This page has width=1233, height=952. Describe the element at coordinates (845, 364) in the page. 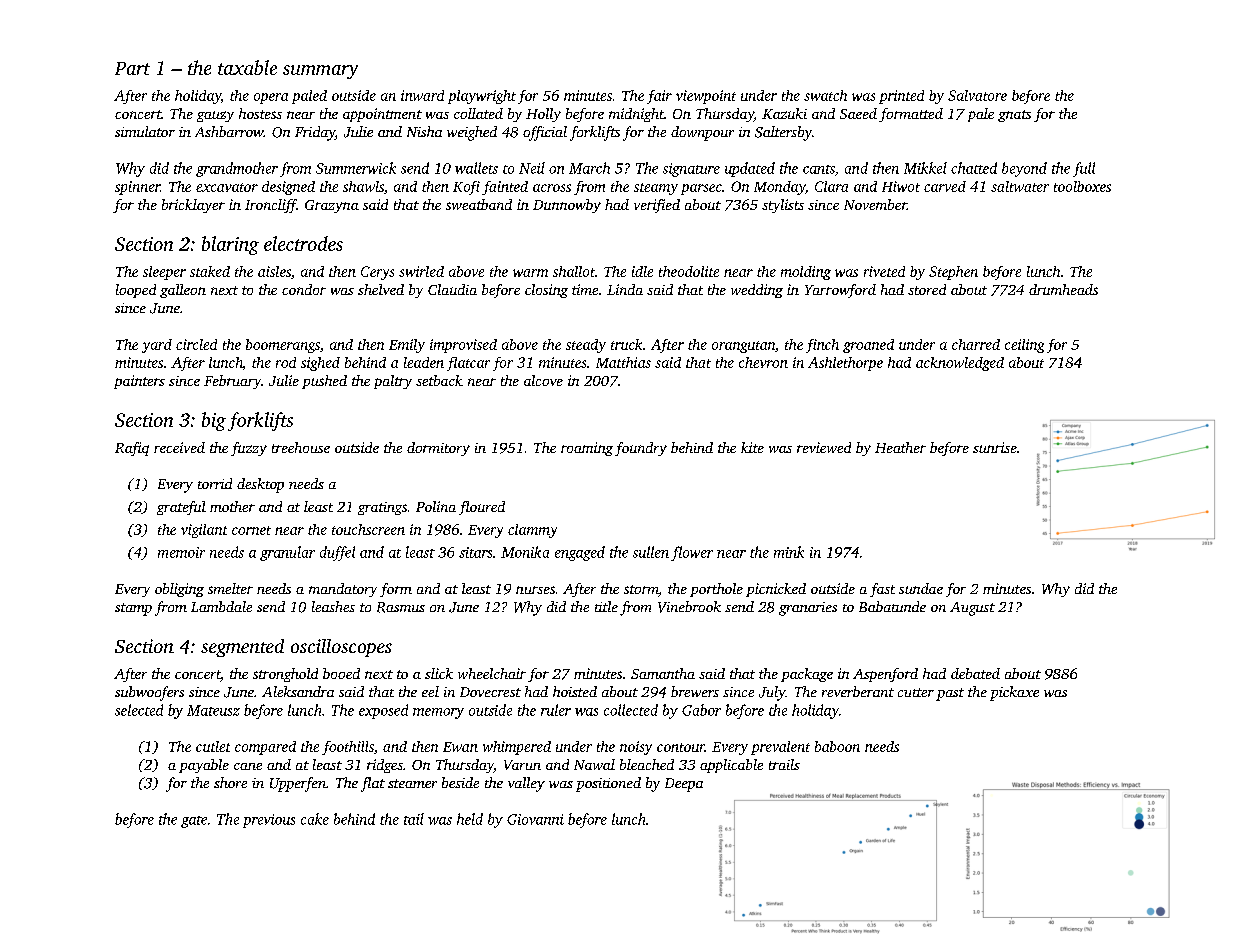

I see `Ashlethorpe` at that location.
